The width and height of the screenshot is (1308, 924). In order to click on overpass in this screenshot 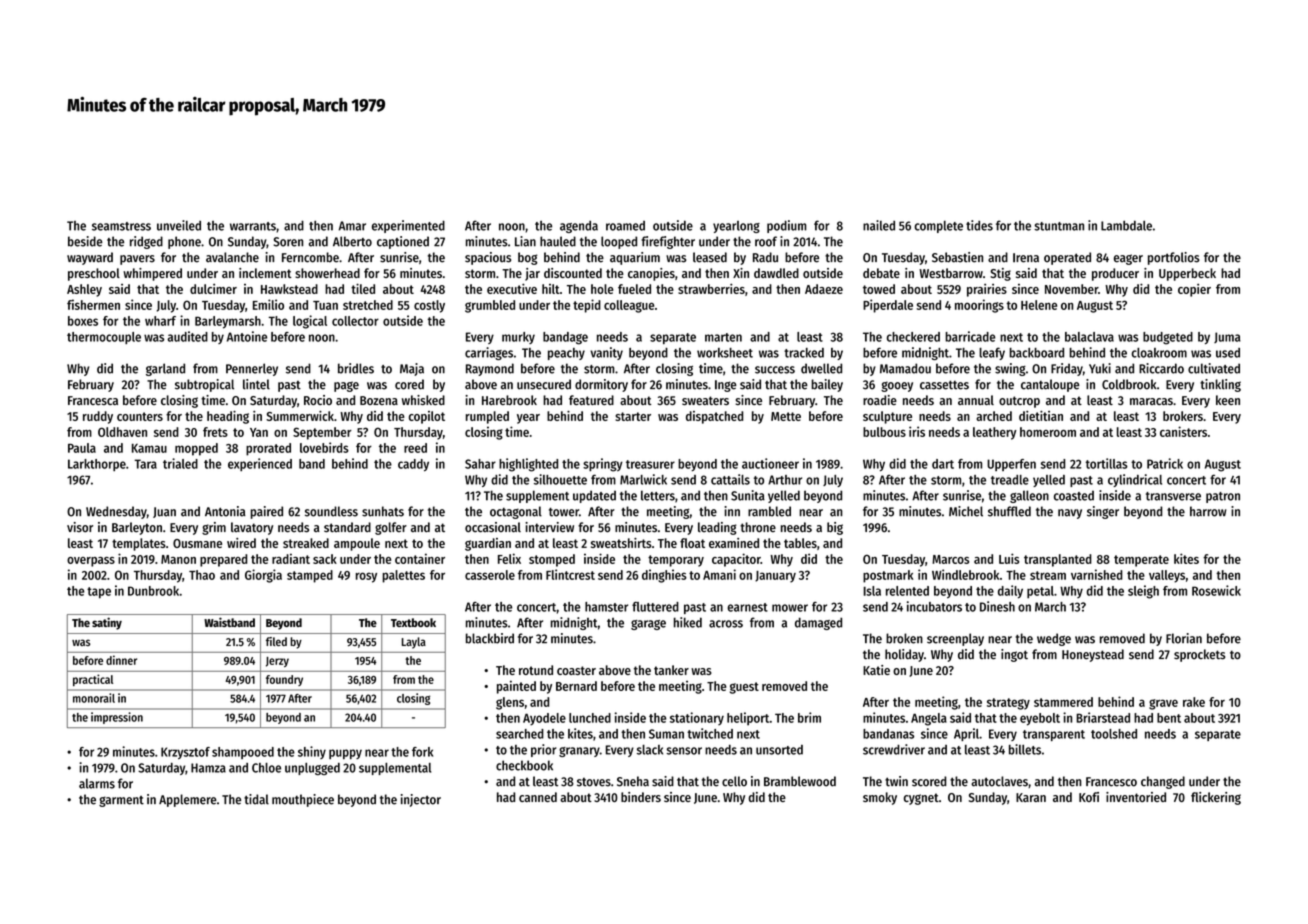, I will do `click(91, 562)`.
